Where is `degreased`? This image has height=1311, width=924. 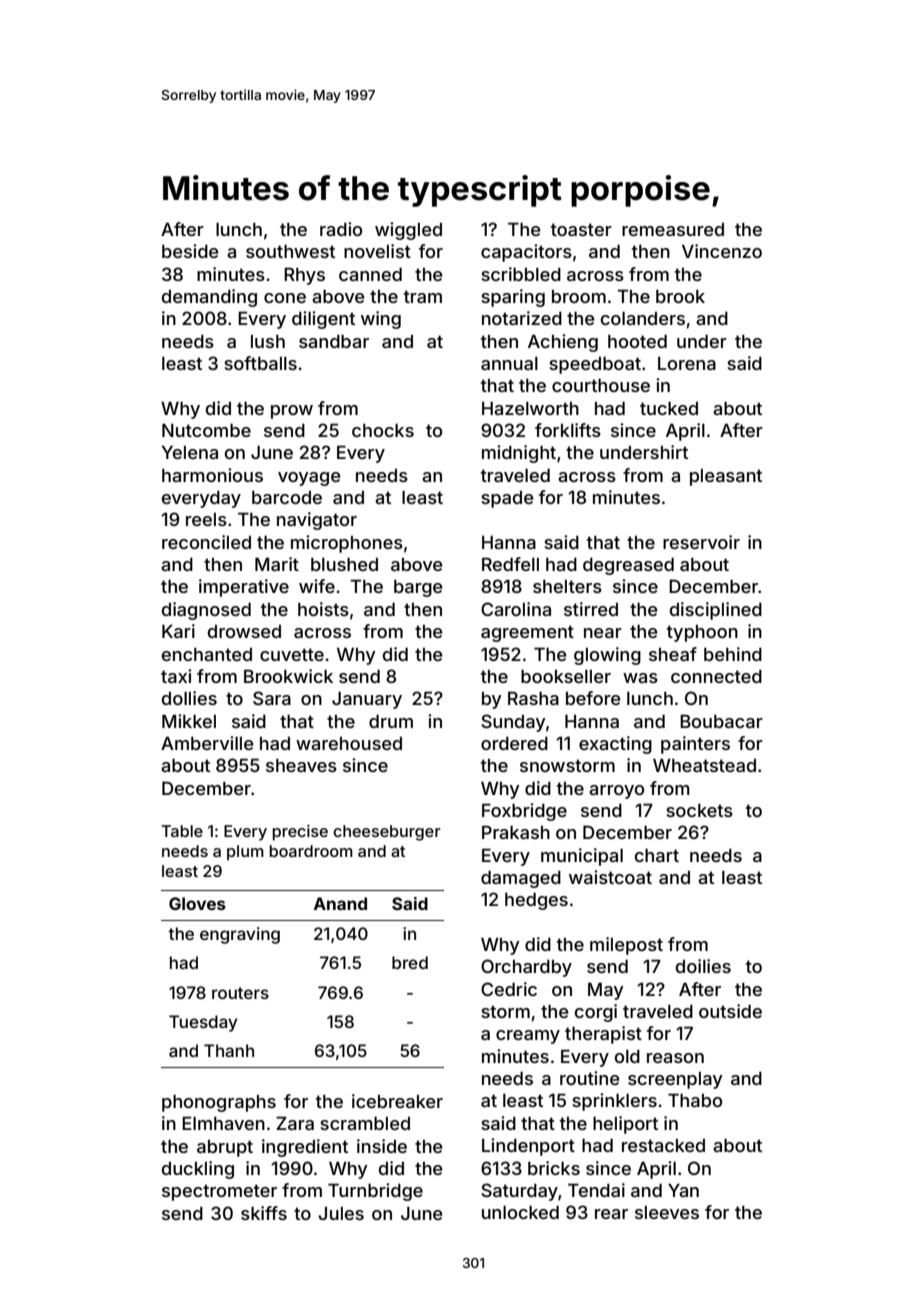 degreased is located at coordinates (628, 566).
